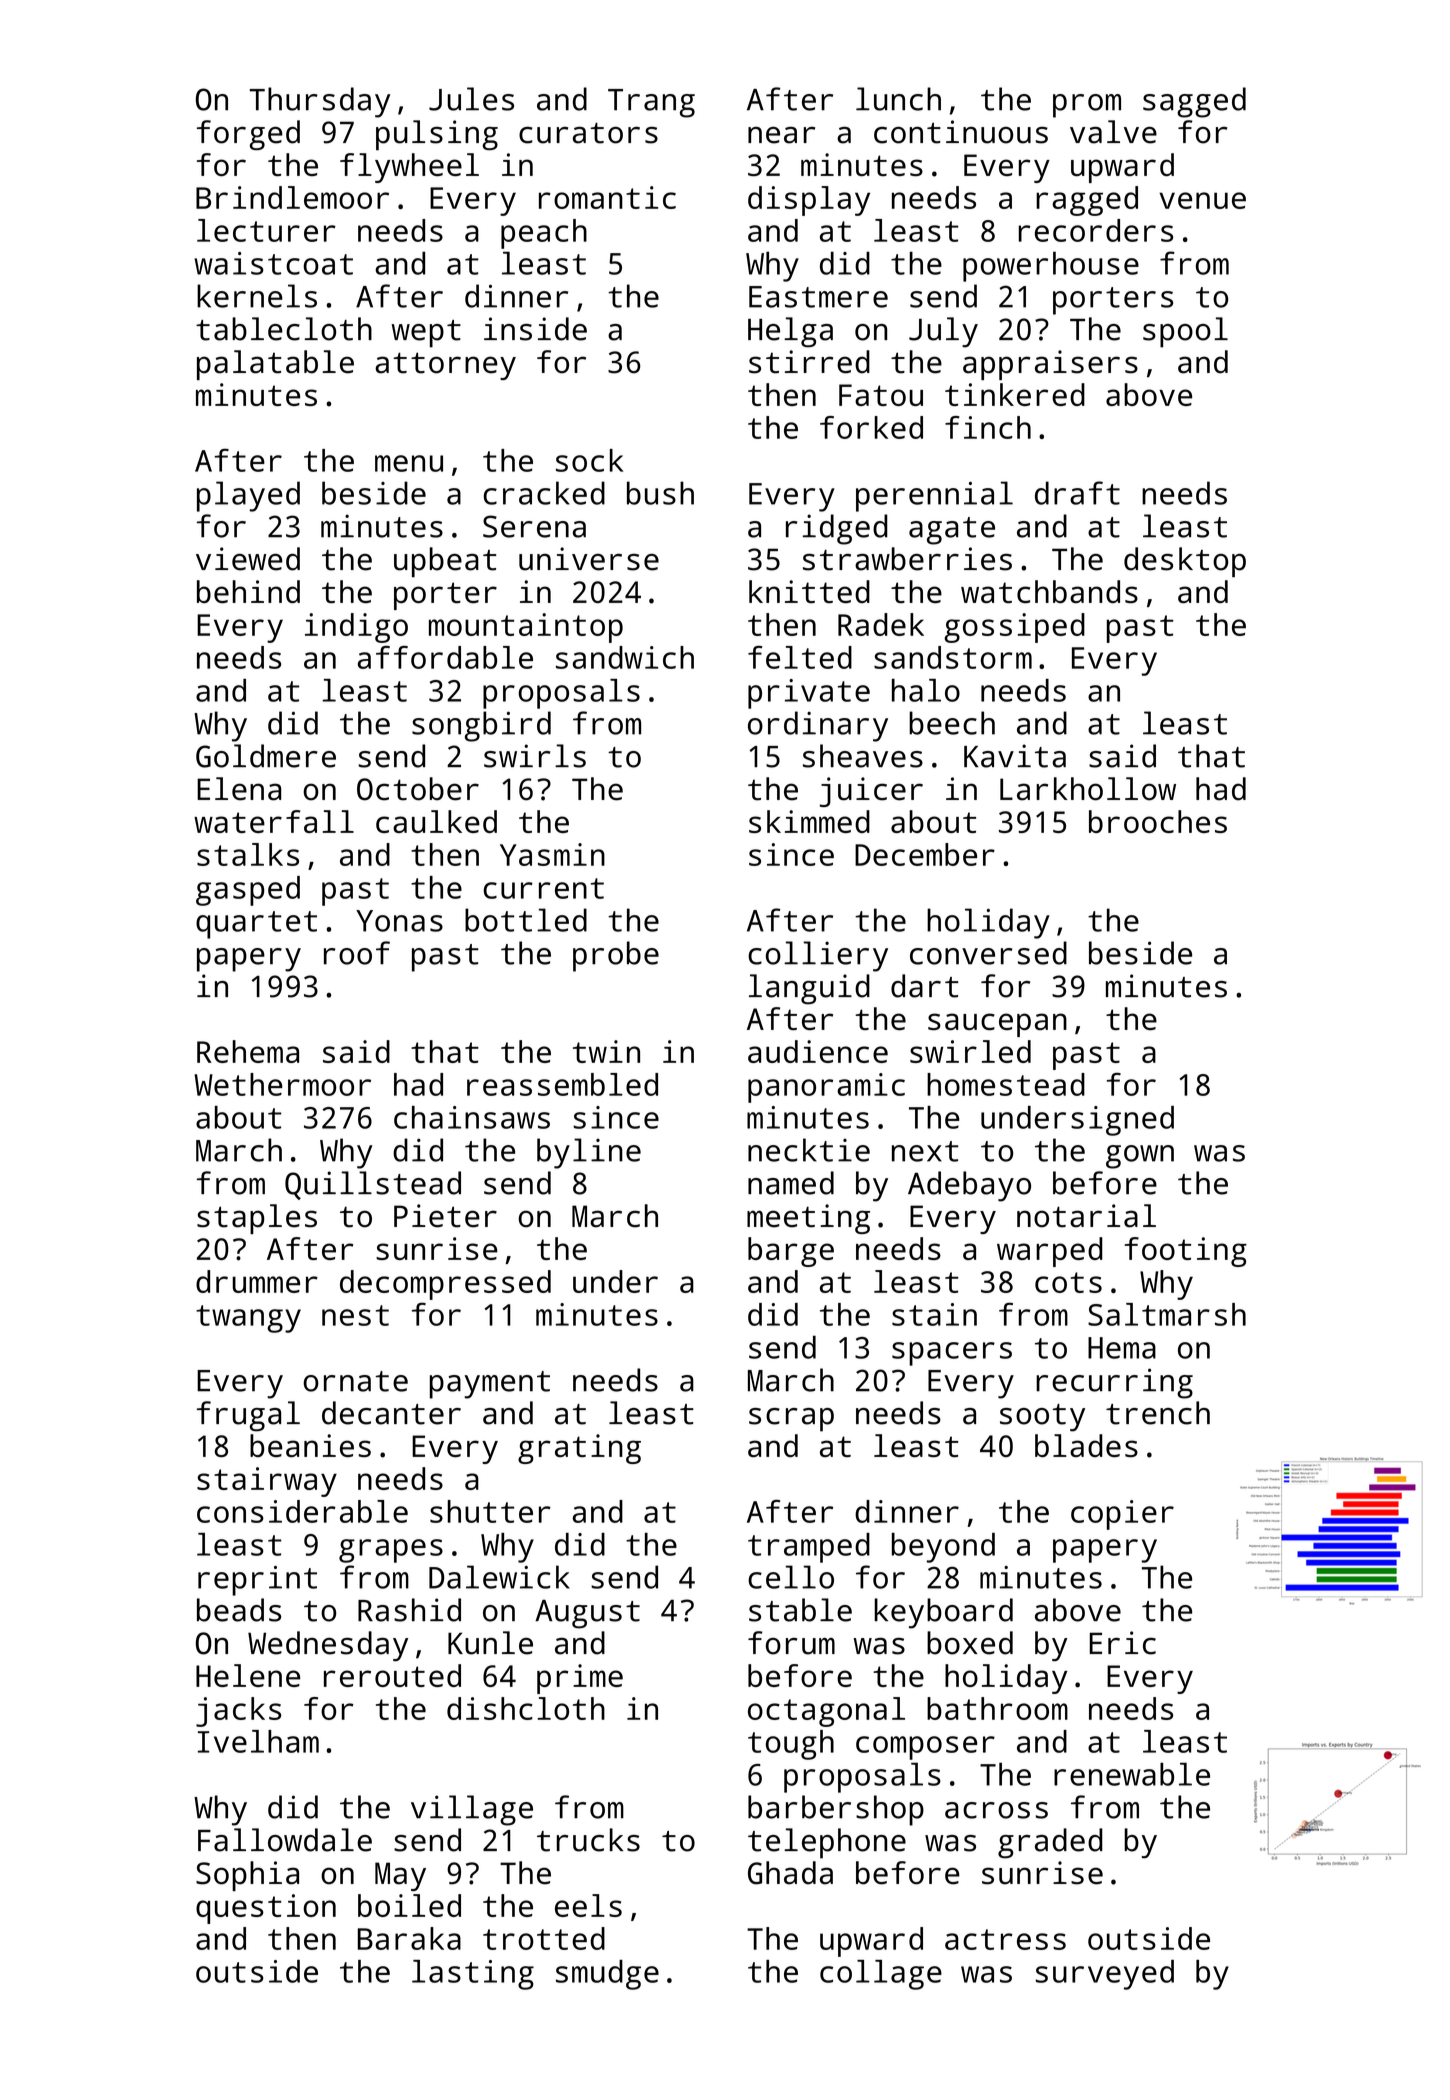 This screenshot has width=1450, height=2100. I want to click on stairway, so click(267, 1482).
